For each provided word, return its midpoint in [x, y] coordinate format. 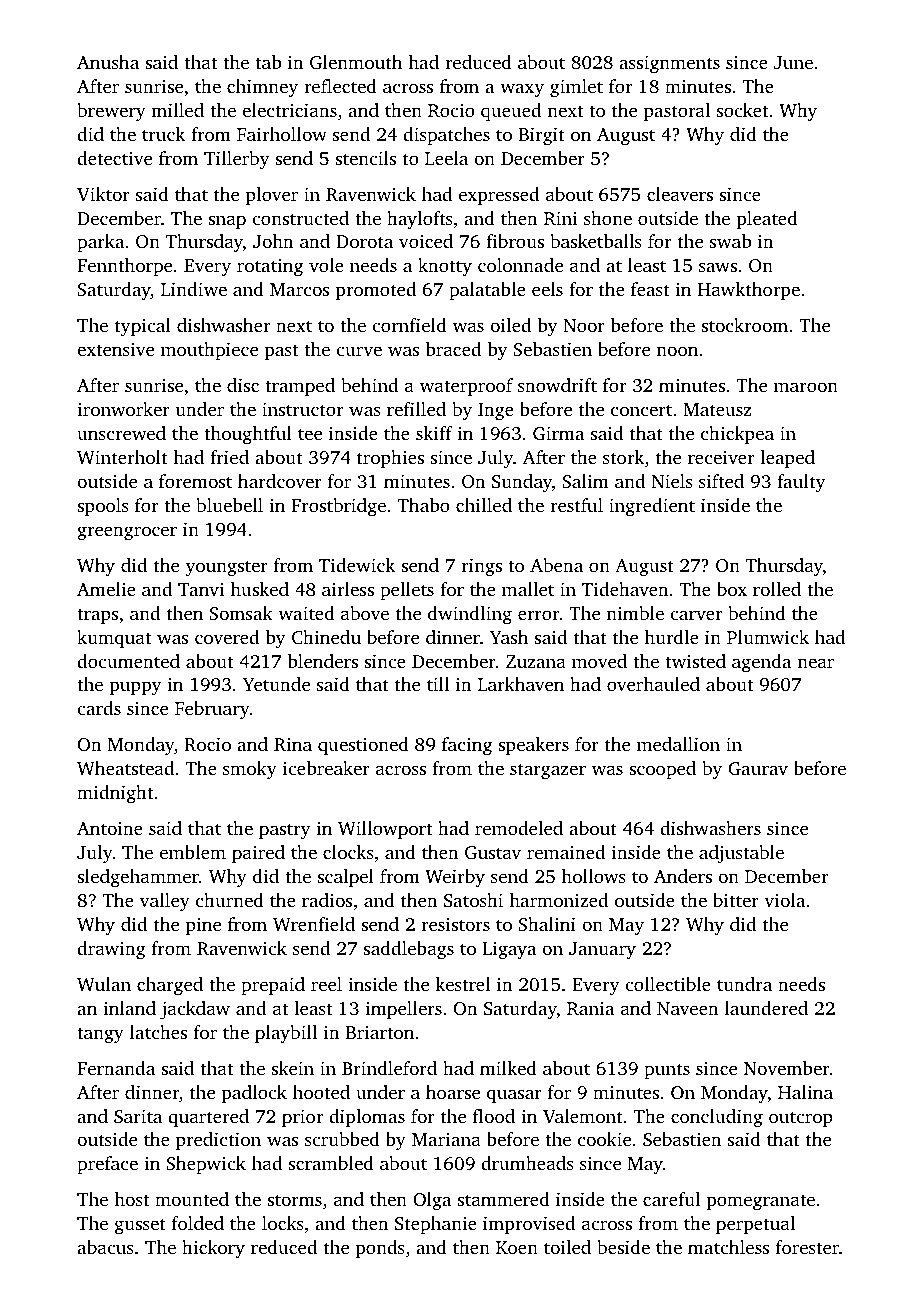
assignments [669, 64]
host [131, 1199]
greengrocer [127, 533]
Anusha [108, 62]
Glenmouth [356, 62]
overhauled [653, 684]
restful [576, 505]
